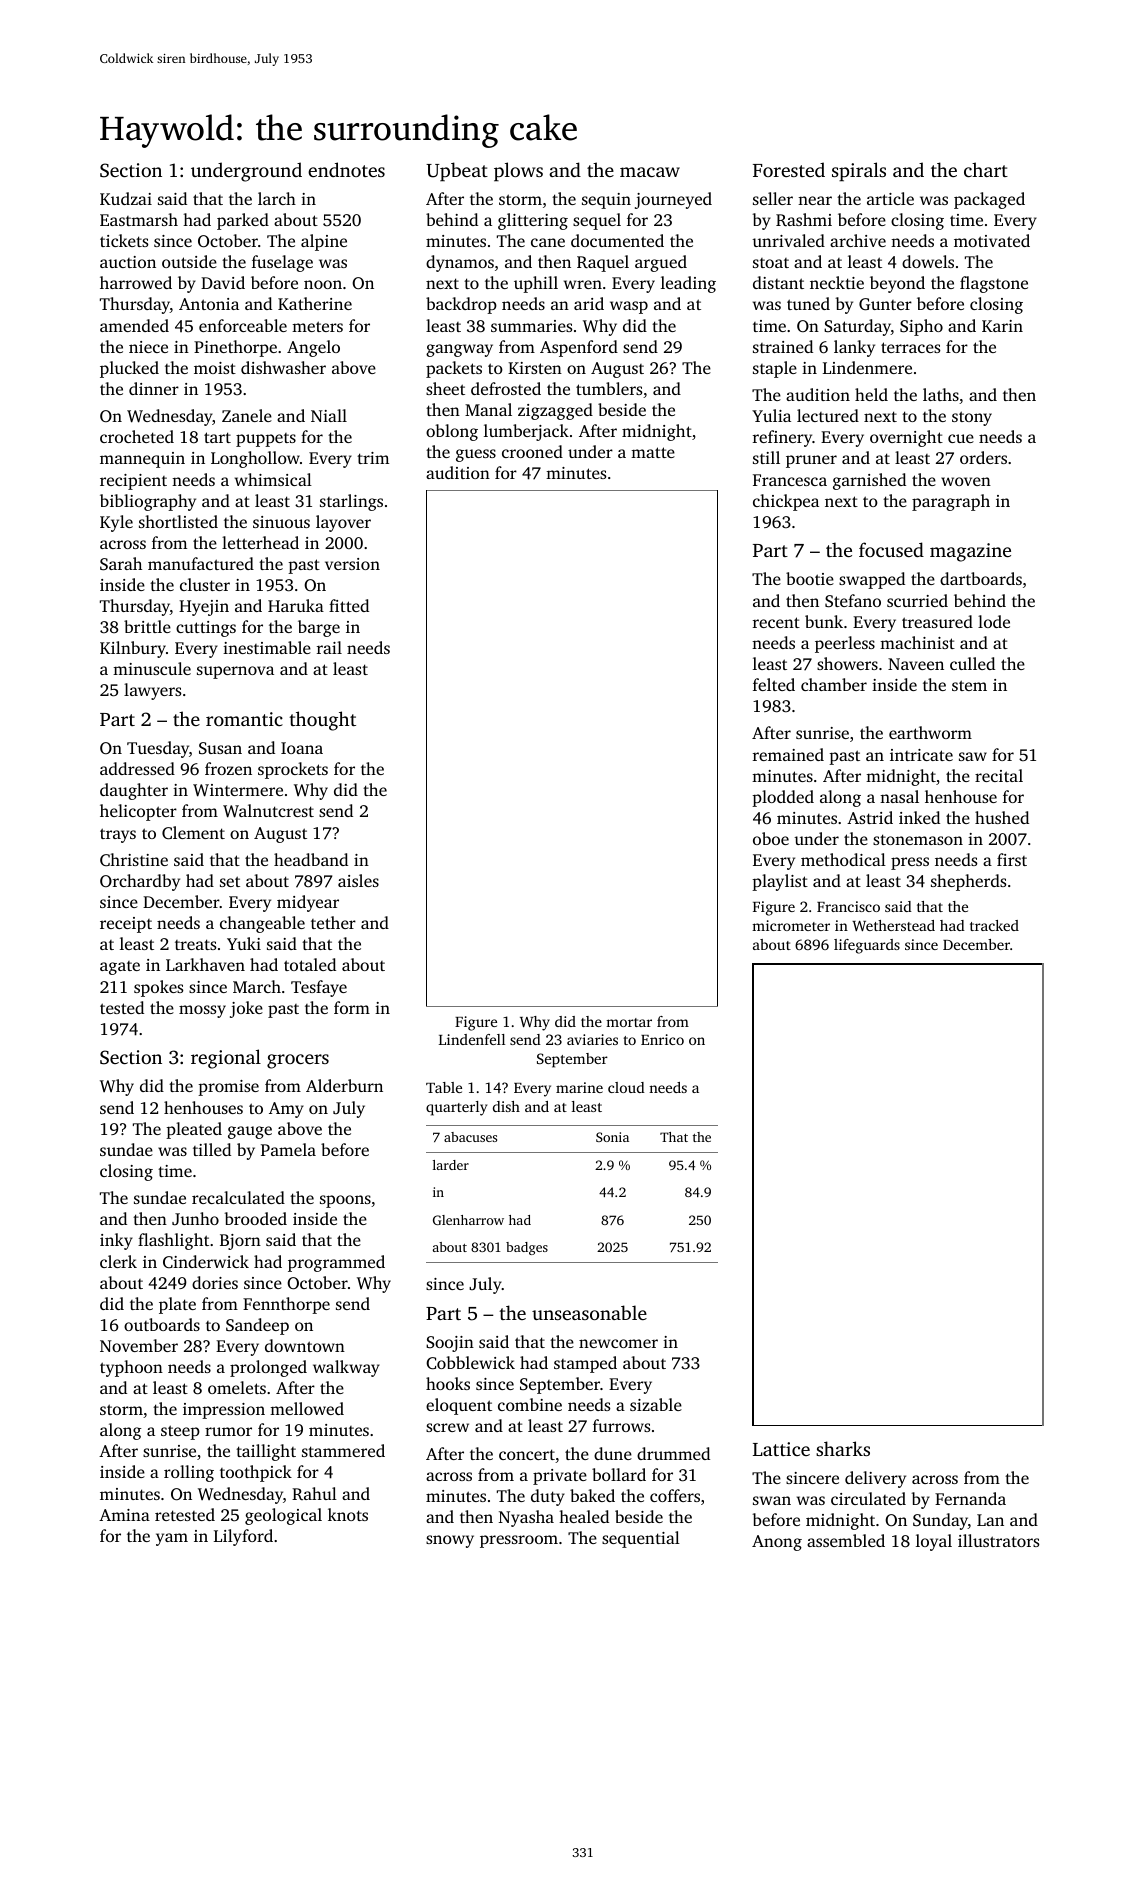 This image has width=1144, height=1884. What do you see at coordinates (358, 880) in the image?
I see `aisles` at bounding box center [358, 880].
